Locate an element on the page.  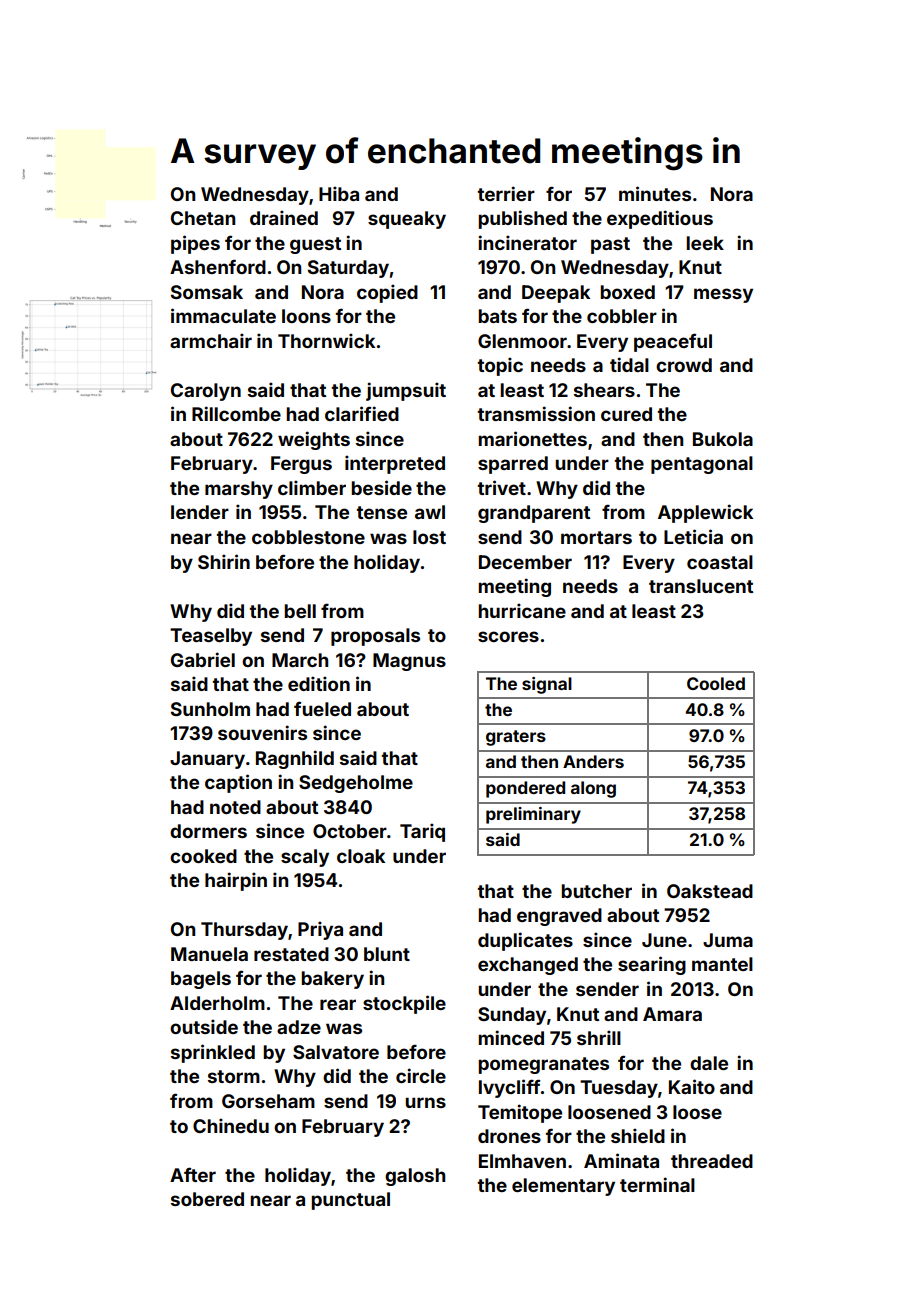
sobered is located at coordinates (207, 1199).
